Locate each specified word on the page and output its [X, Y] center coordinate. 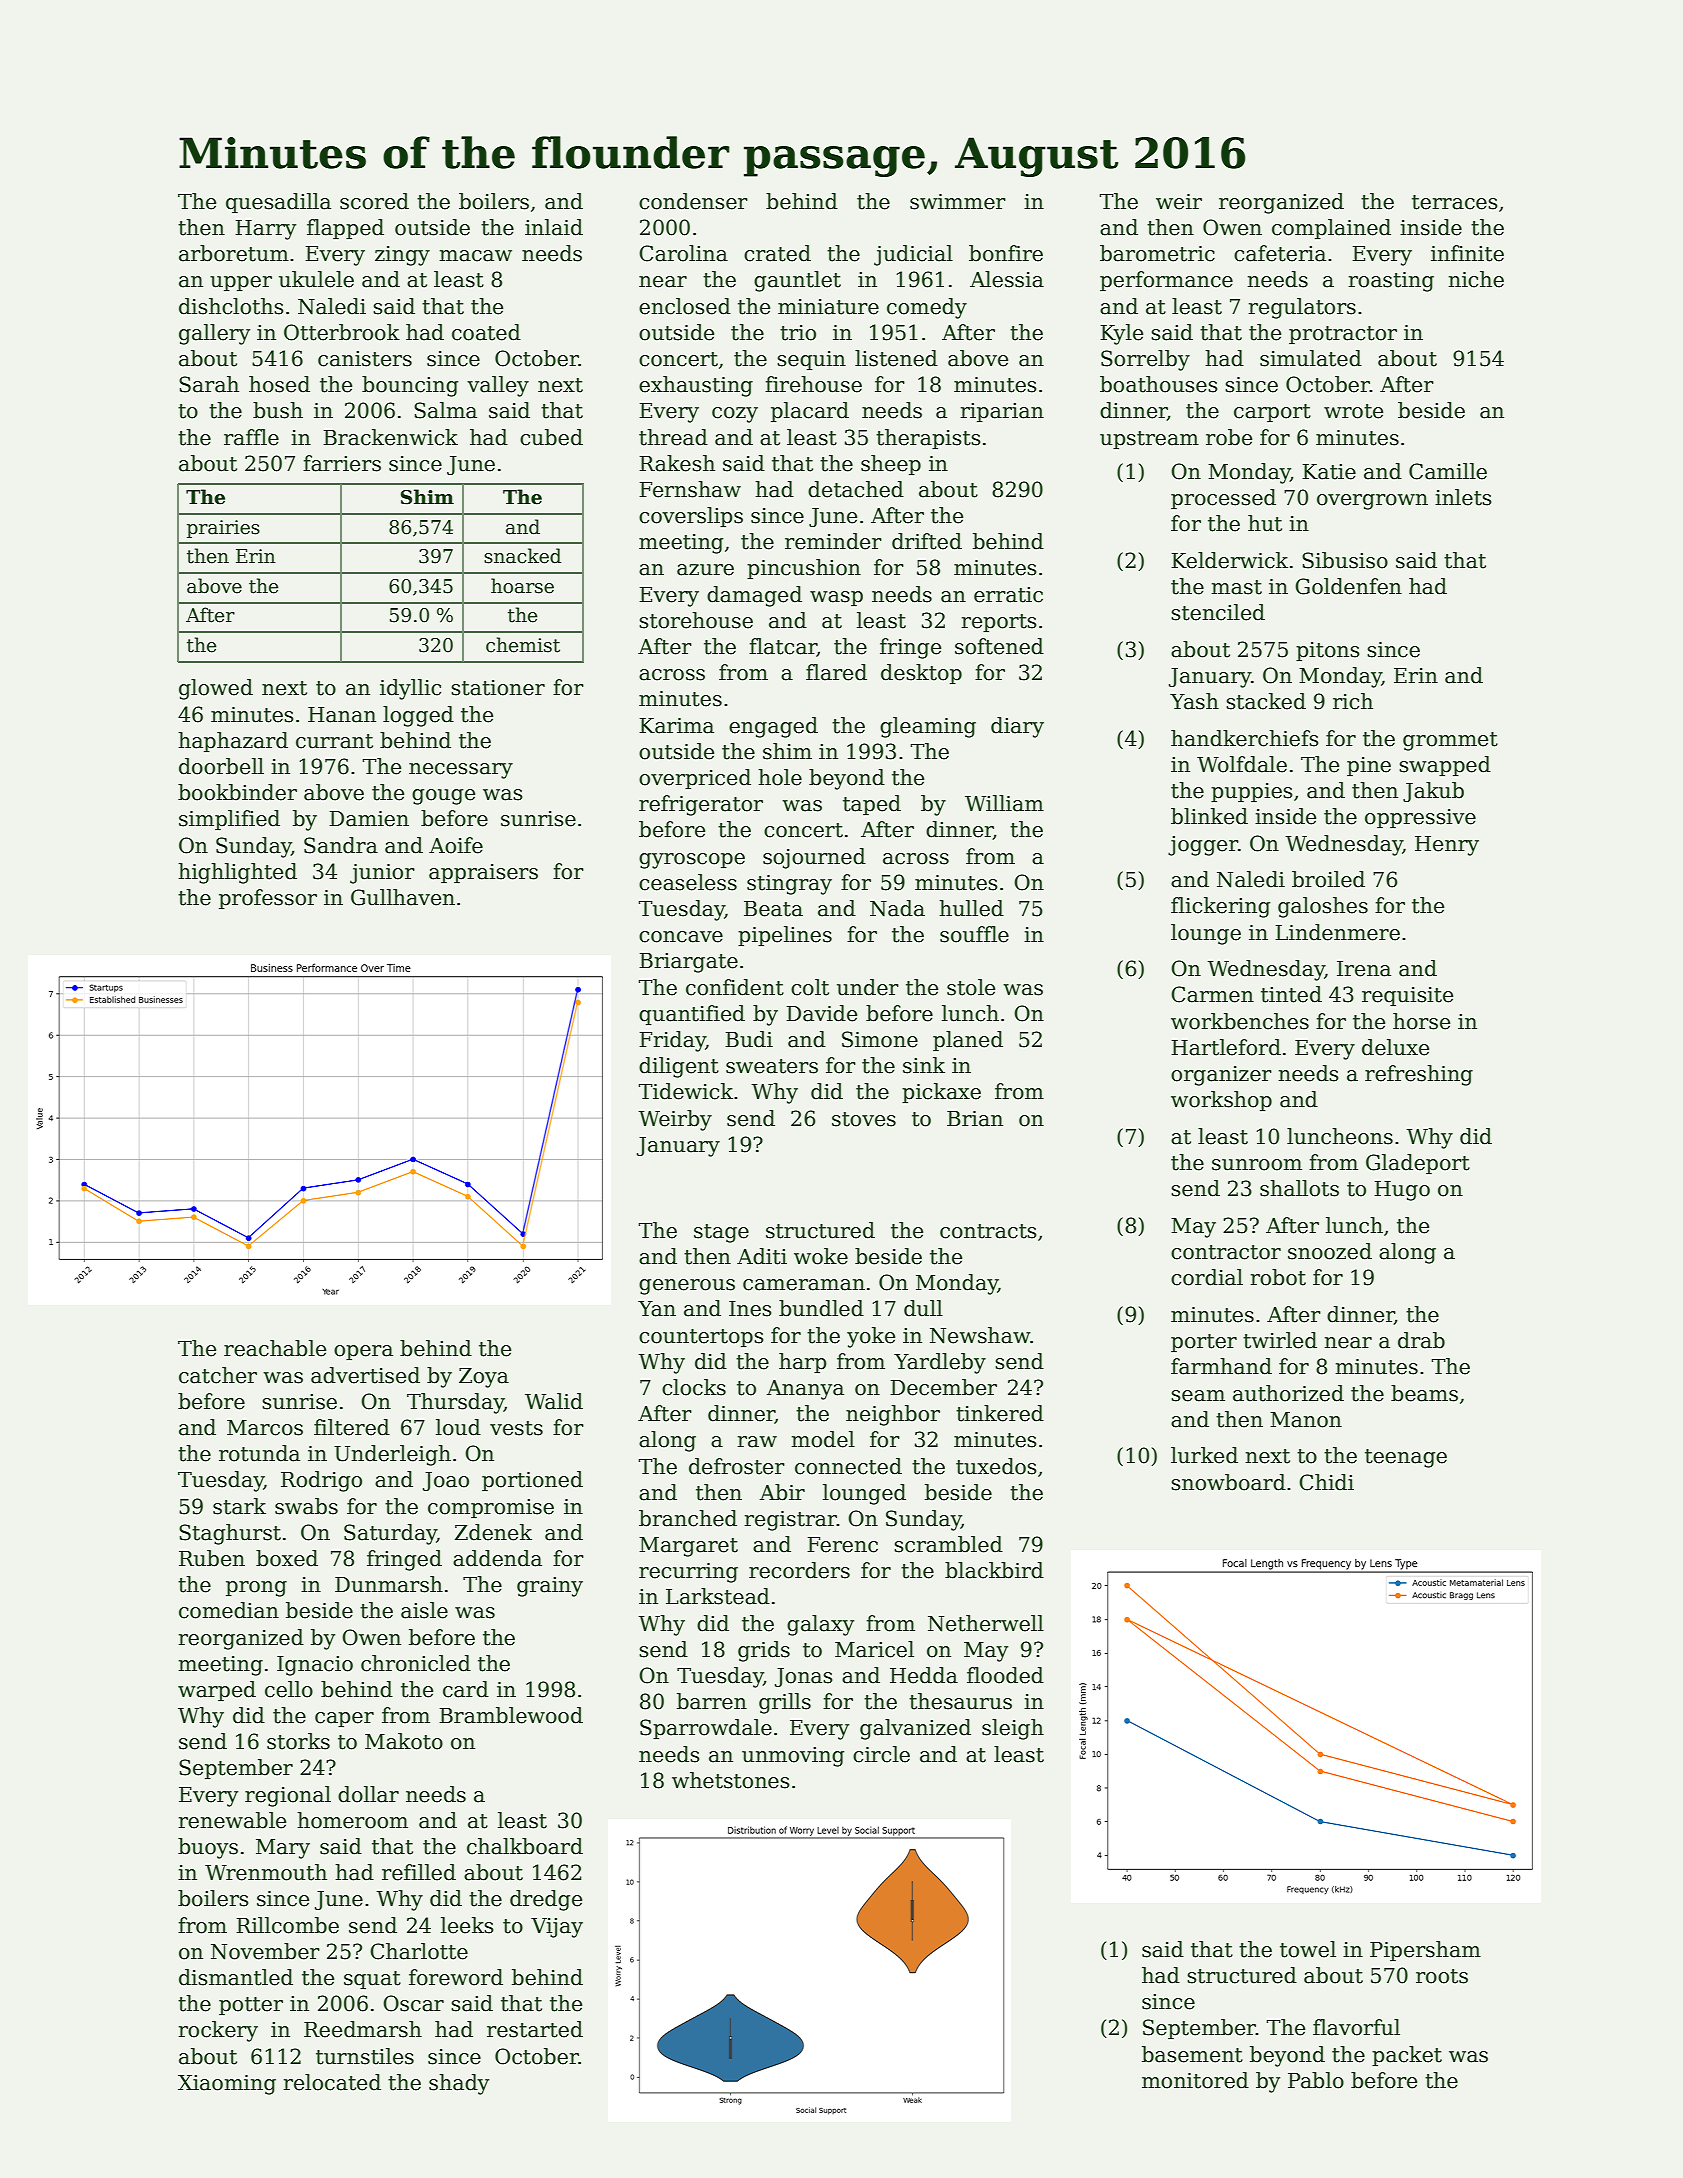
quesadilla [278, 203]
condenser [693, 201]
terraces [1454, 202]
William [1004, 803]
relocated [332, 2082]
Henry [1447, 846]
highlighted [237, 873]
